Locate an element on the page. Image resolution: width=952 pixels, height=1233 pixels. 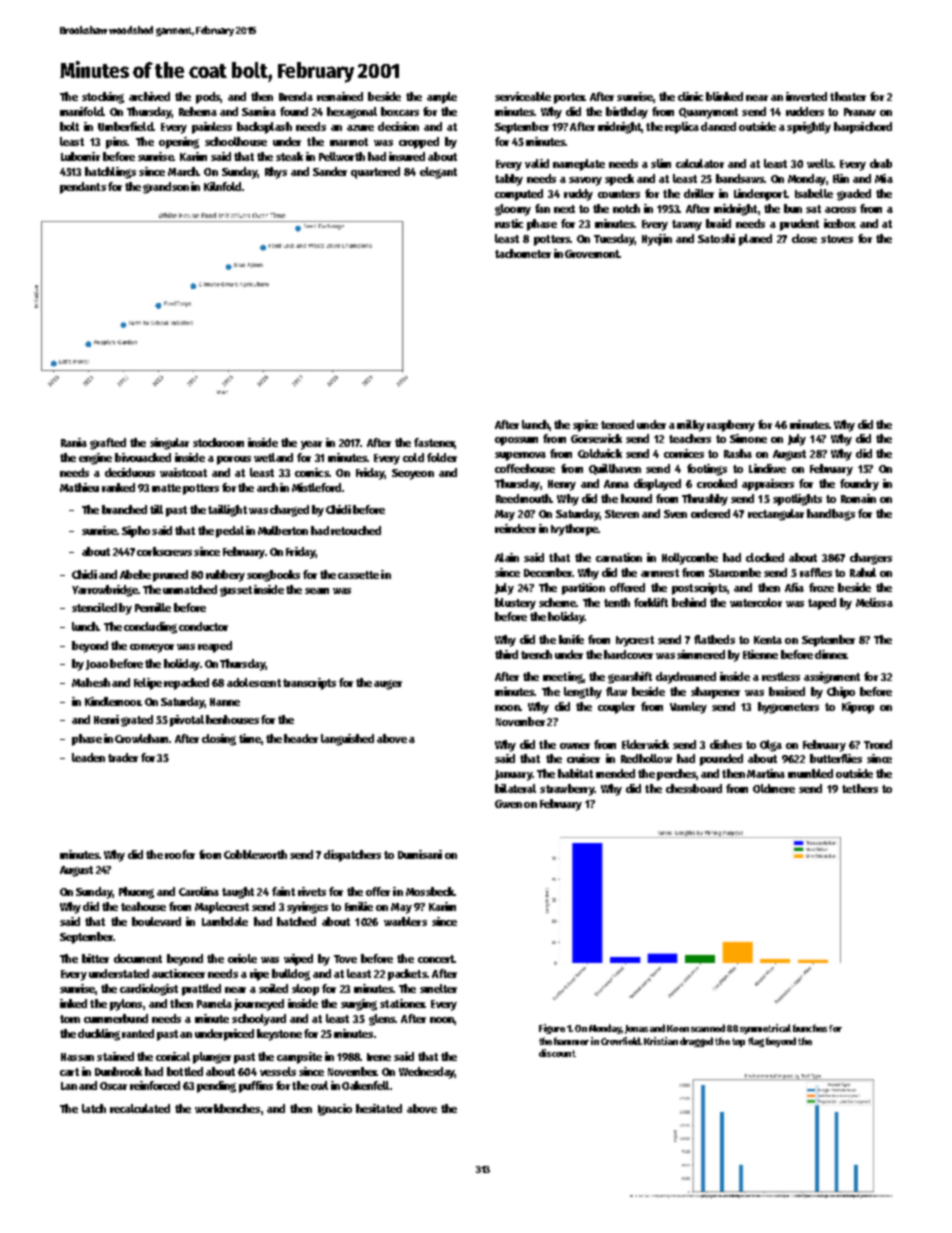
boxcars is located at coordinates (400, 111).
